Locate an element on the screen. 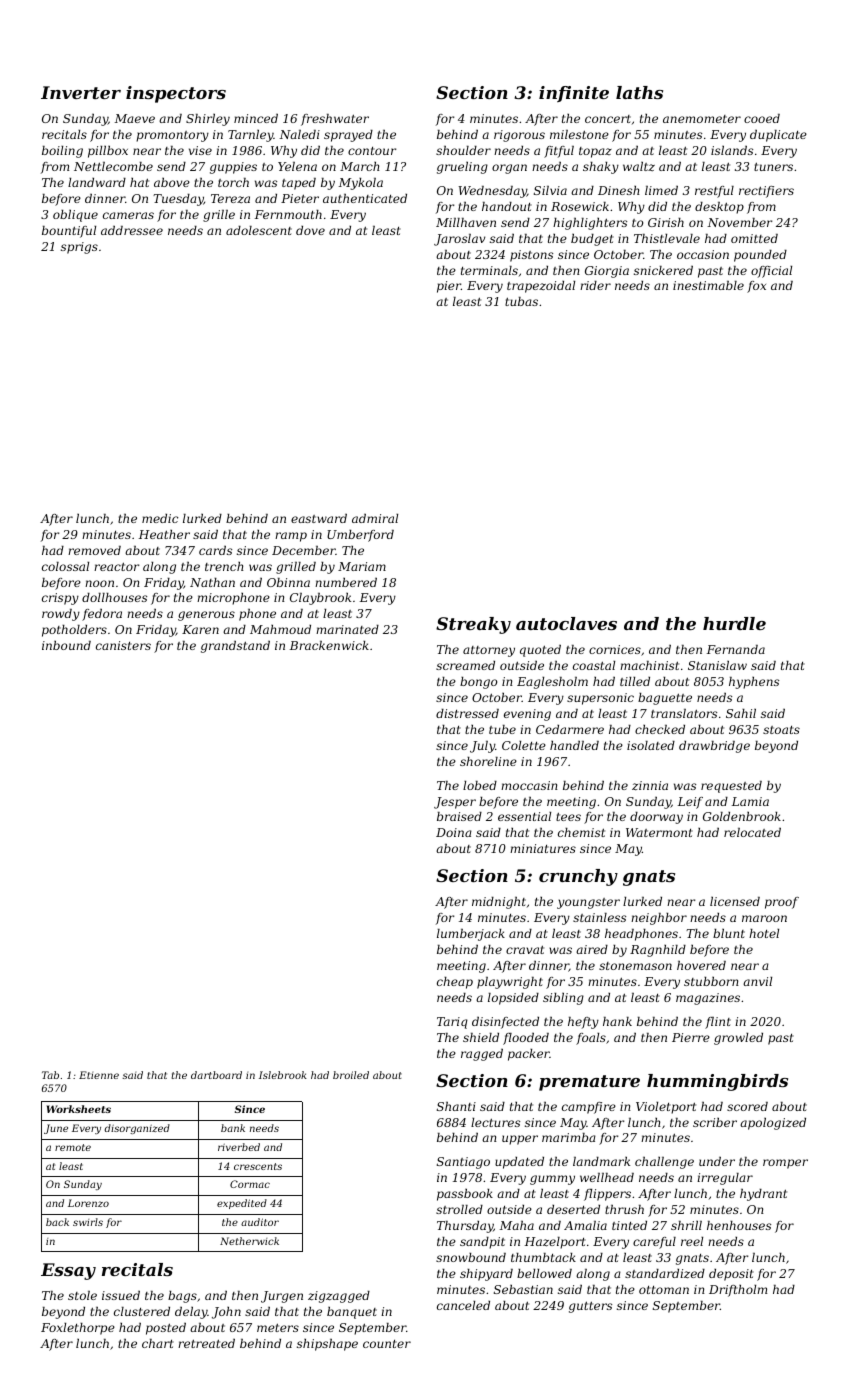 The height and width of the screenshot is (1400, 849). inbound is located at coordinates (66, 645).
